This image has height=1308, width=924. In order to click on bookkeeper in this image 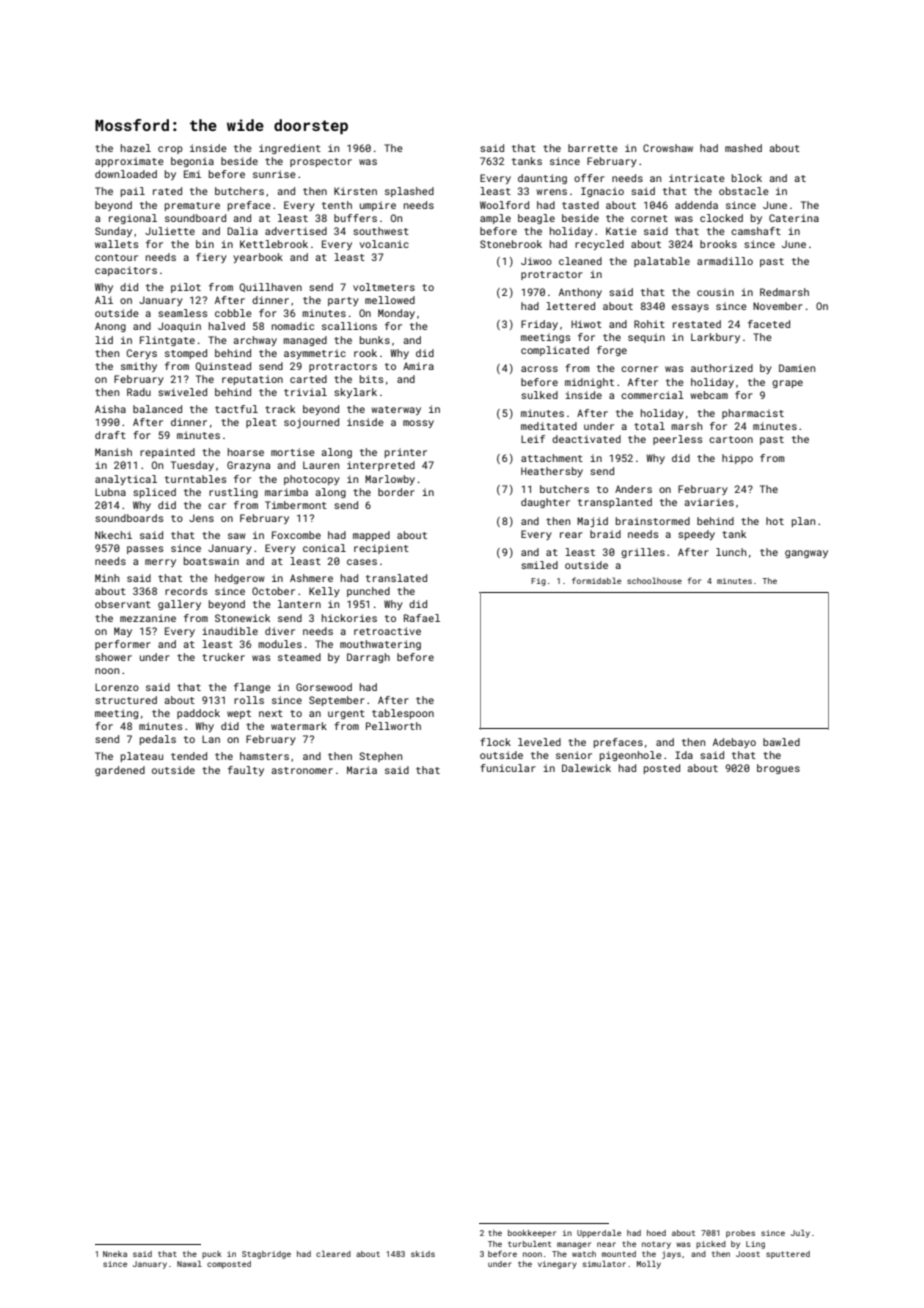, I will do `click(532, 1234)`.
